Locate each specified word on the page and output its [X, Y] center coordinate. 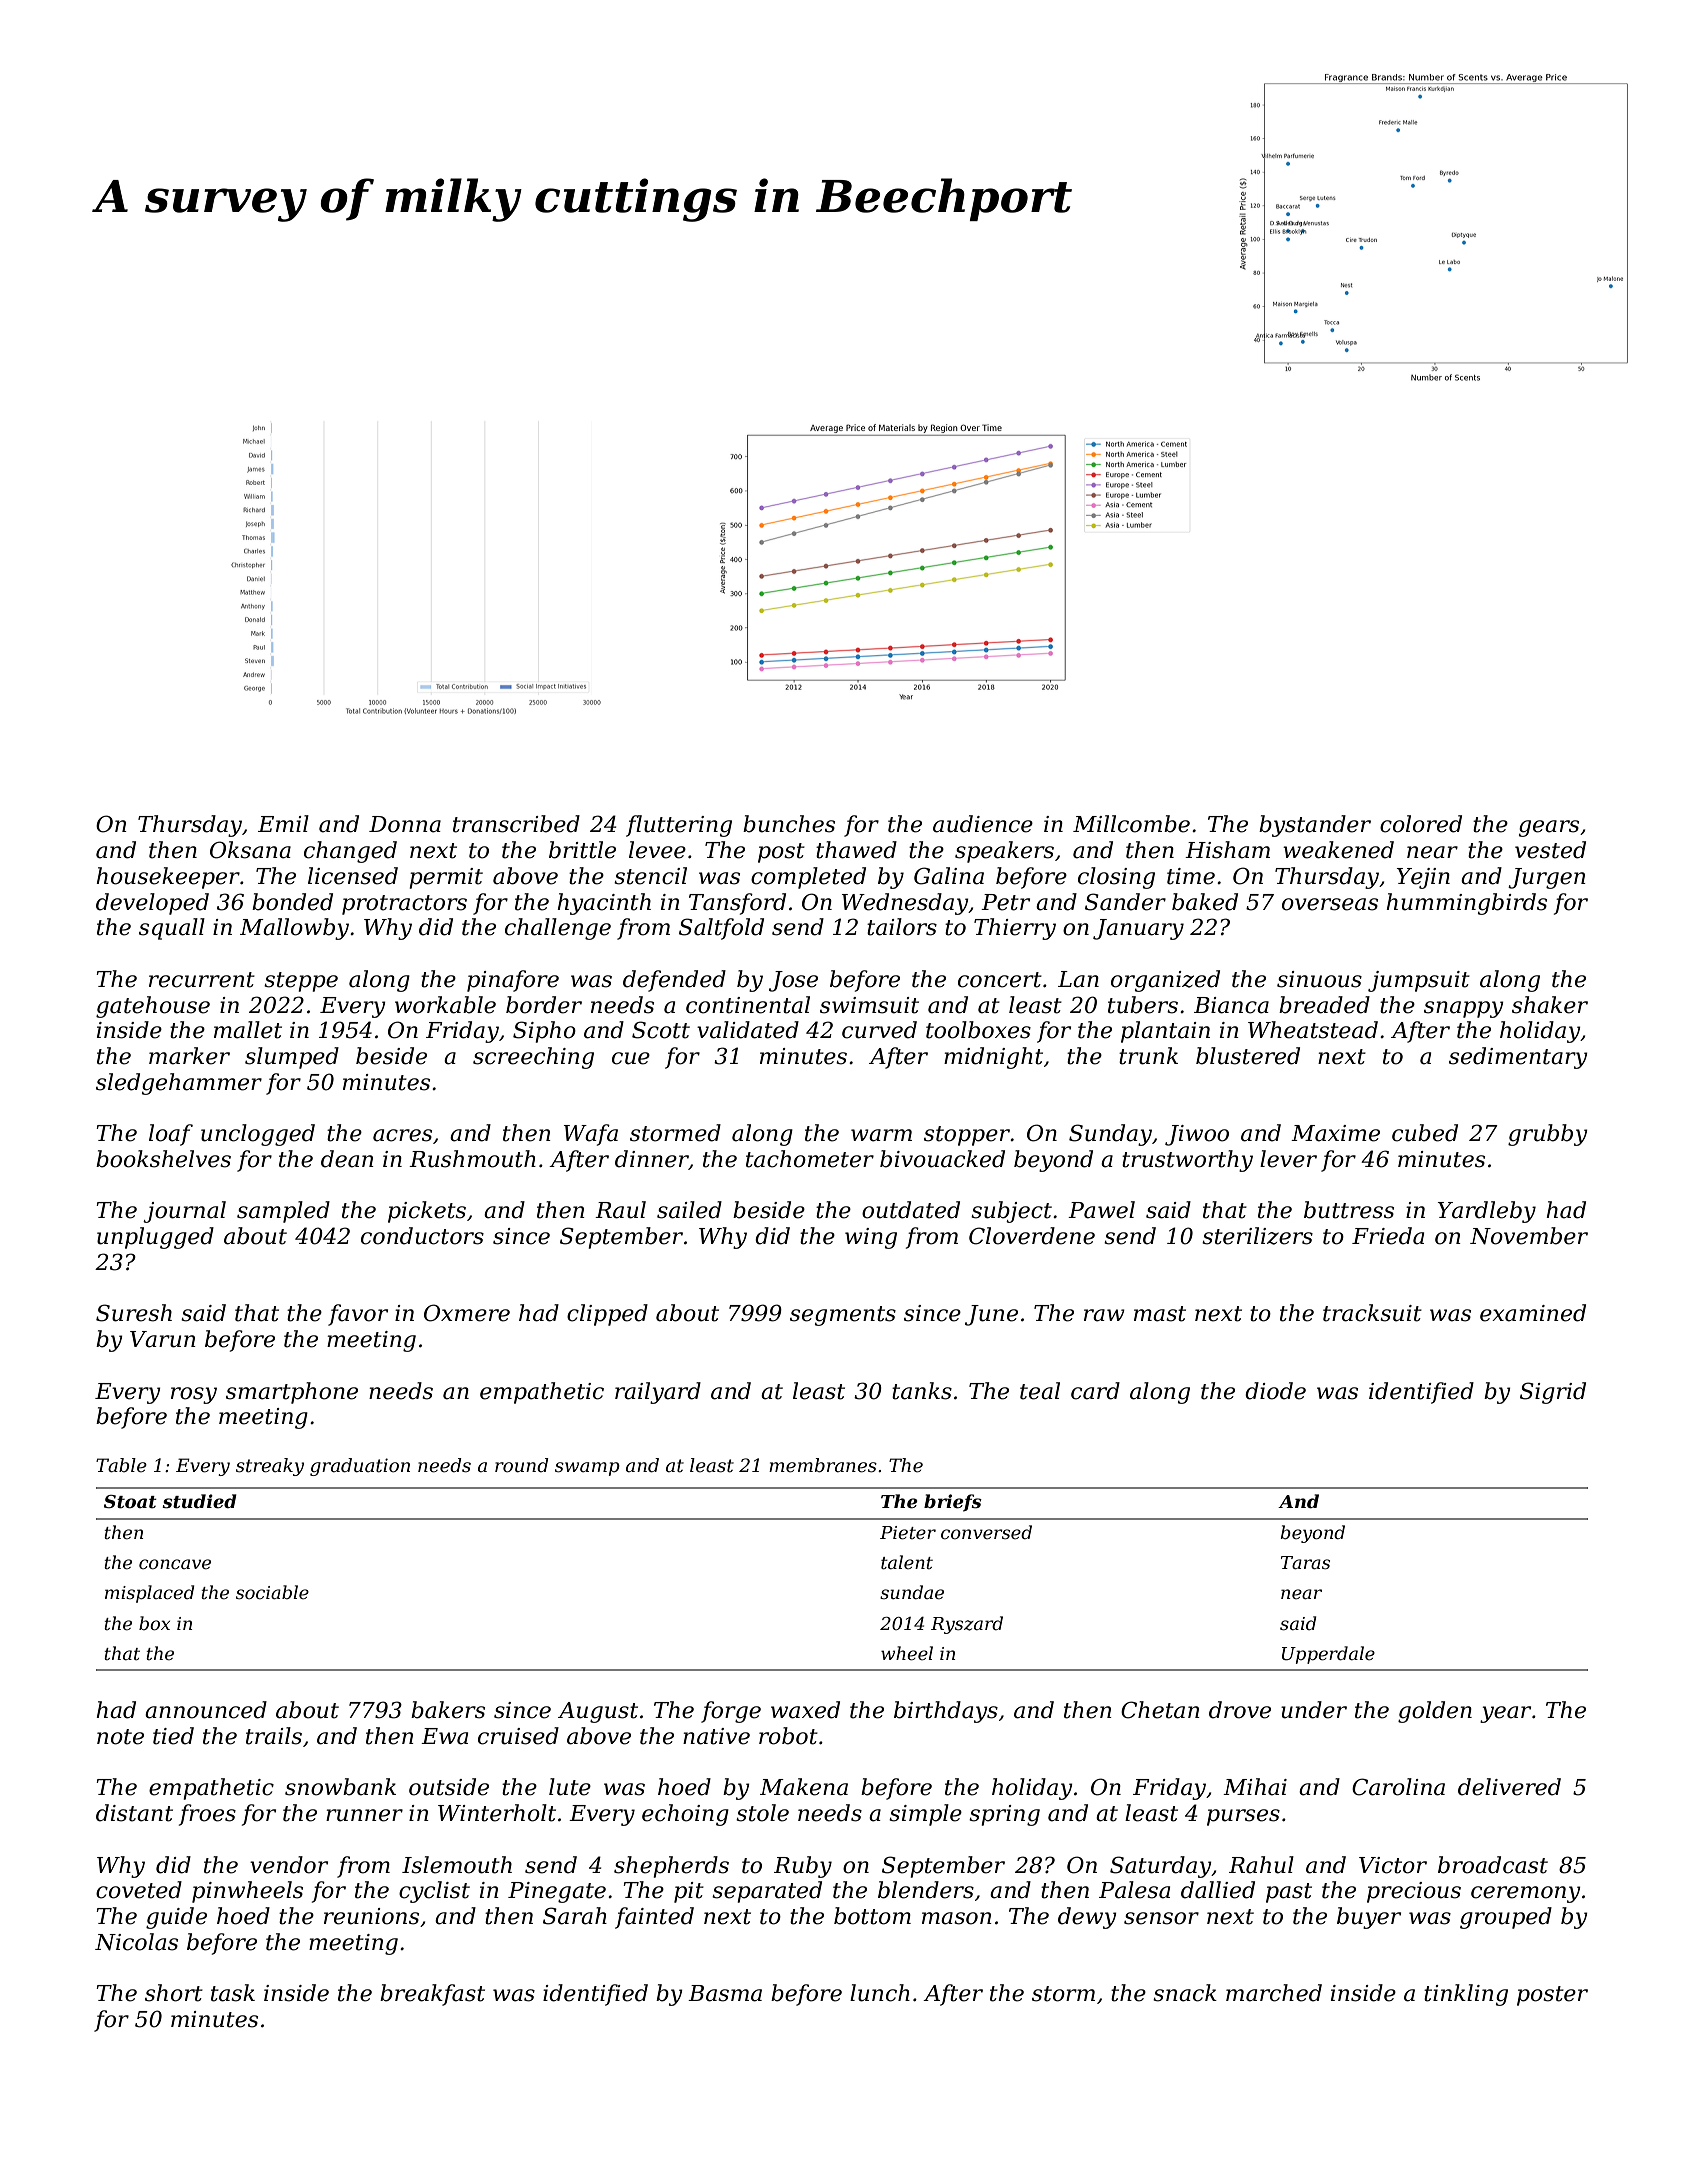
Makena [804, 1787]
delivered [1509, 1787]
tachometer [810, 1159]
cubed [1425, 1133]
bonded [292, 902]
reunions [371, 1916]
